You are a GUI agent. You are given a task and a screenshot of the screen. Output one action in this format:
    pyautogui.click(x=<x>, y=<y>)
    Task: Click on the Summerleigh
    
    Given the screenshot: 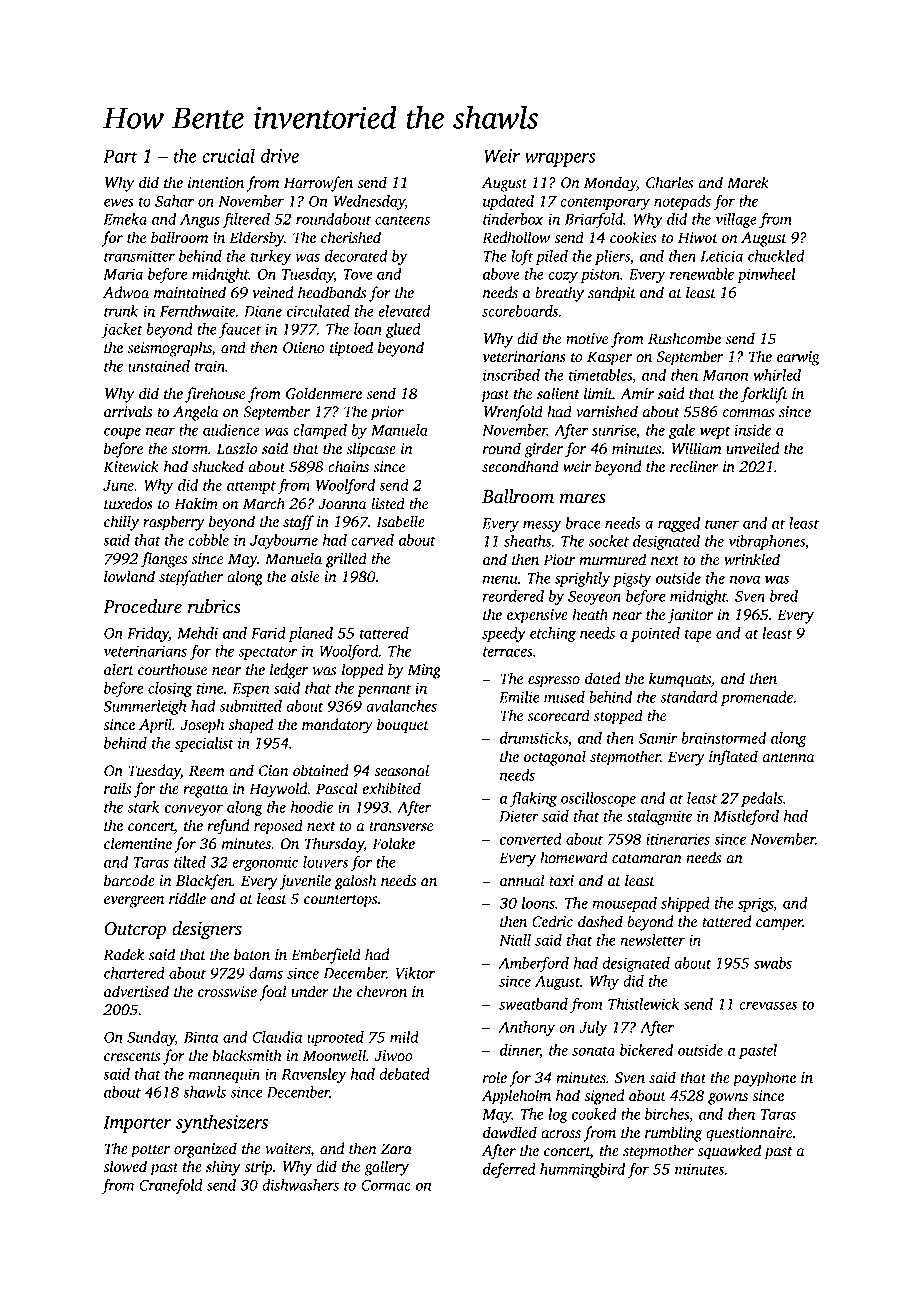 What is the action you would take?
    pyautogui.click(x=144, y=707)
